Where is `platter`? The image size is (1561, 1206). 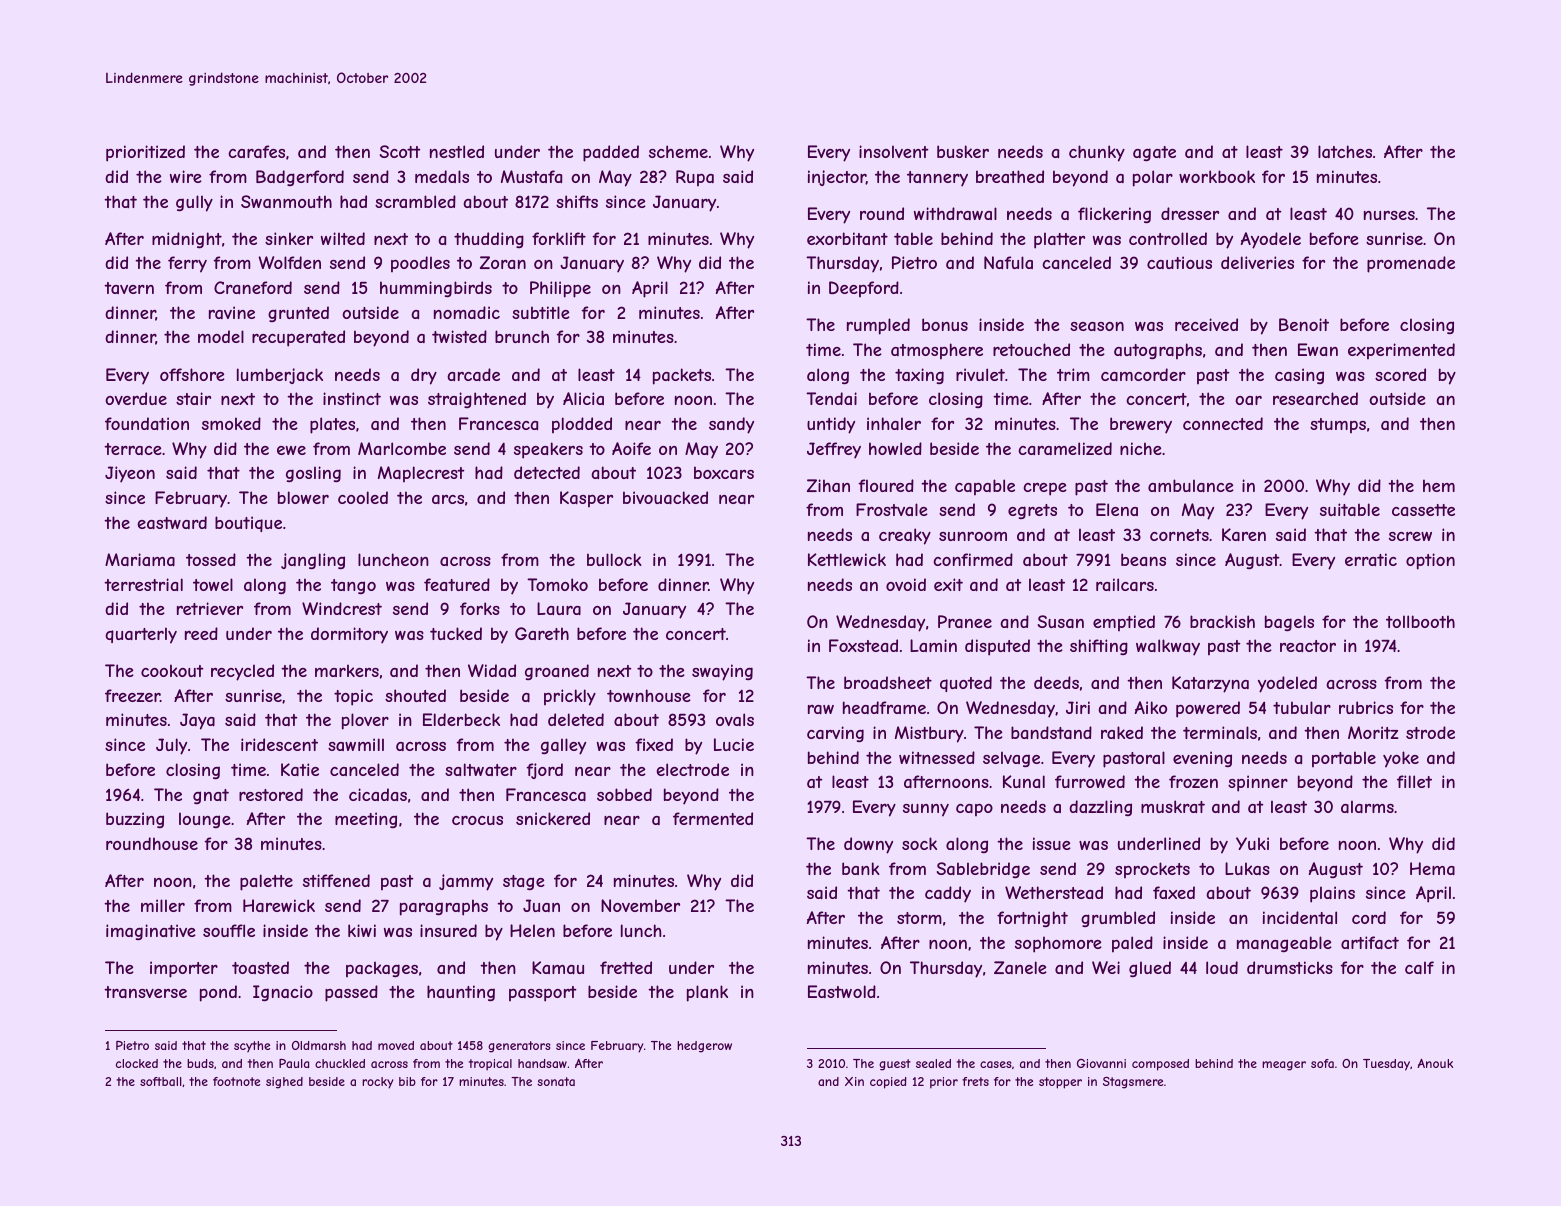 platter is located at coordinates (1059, 240).
